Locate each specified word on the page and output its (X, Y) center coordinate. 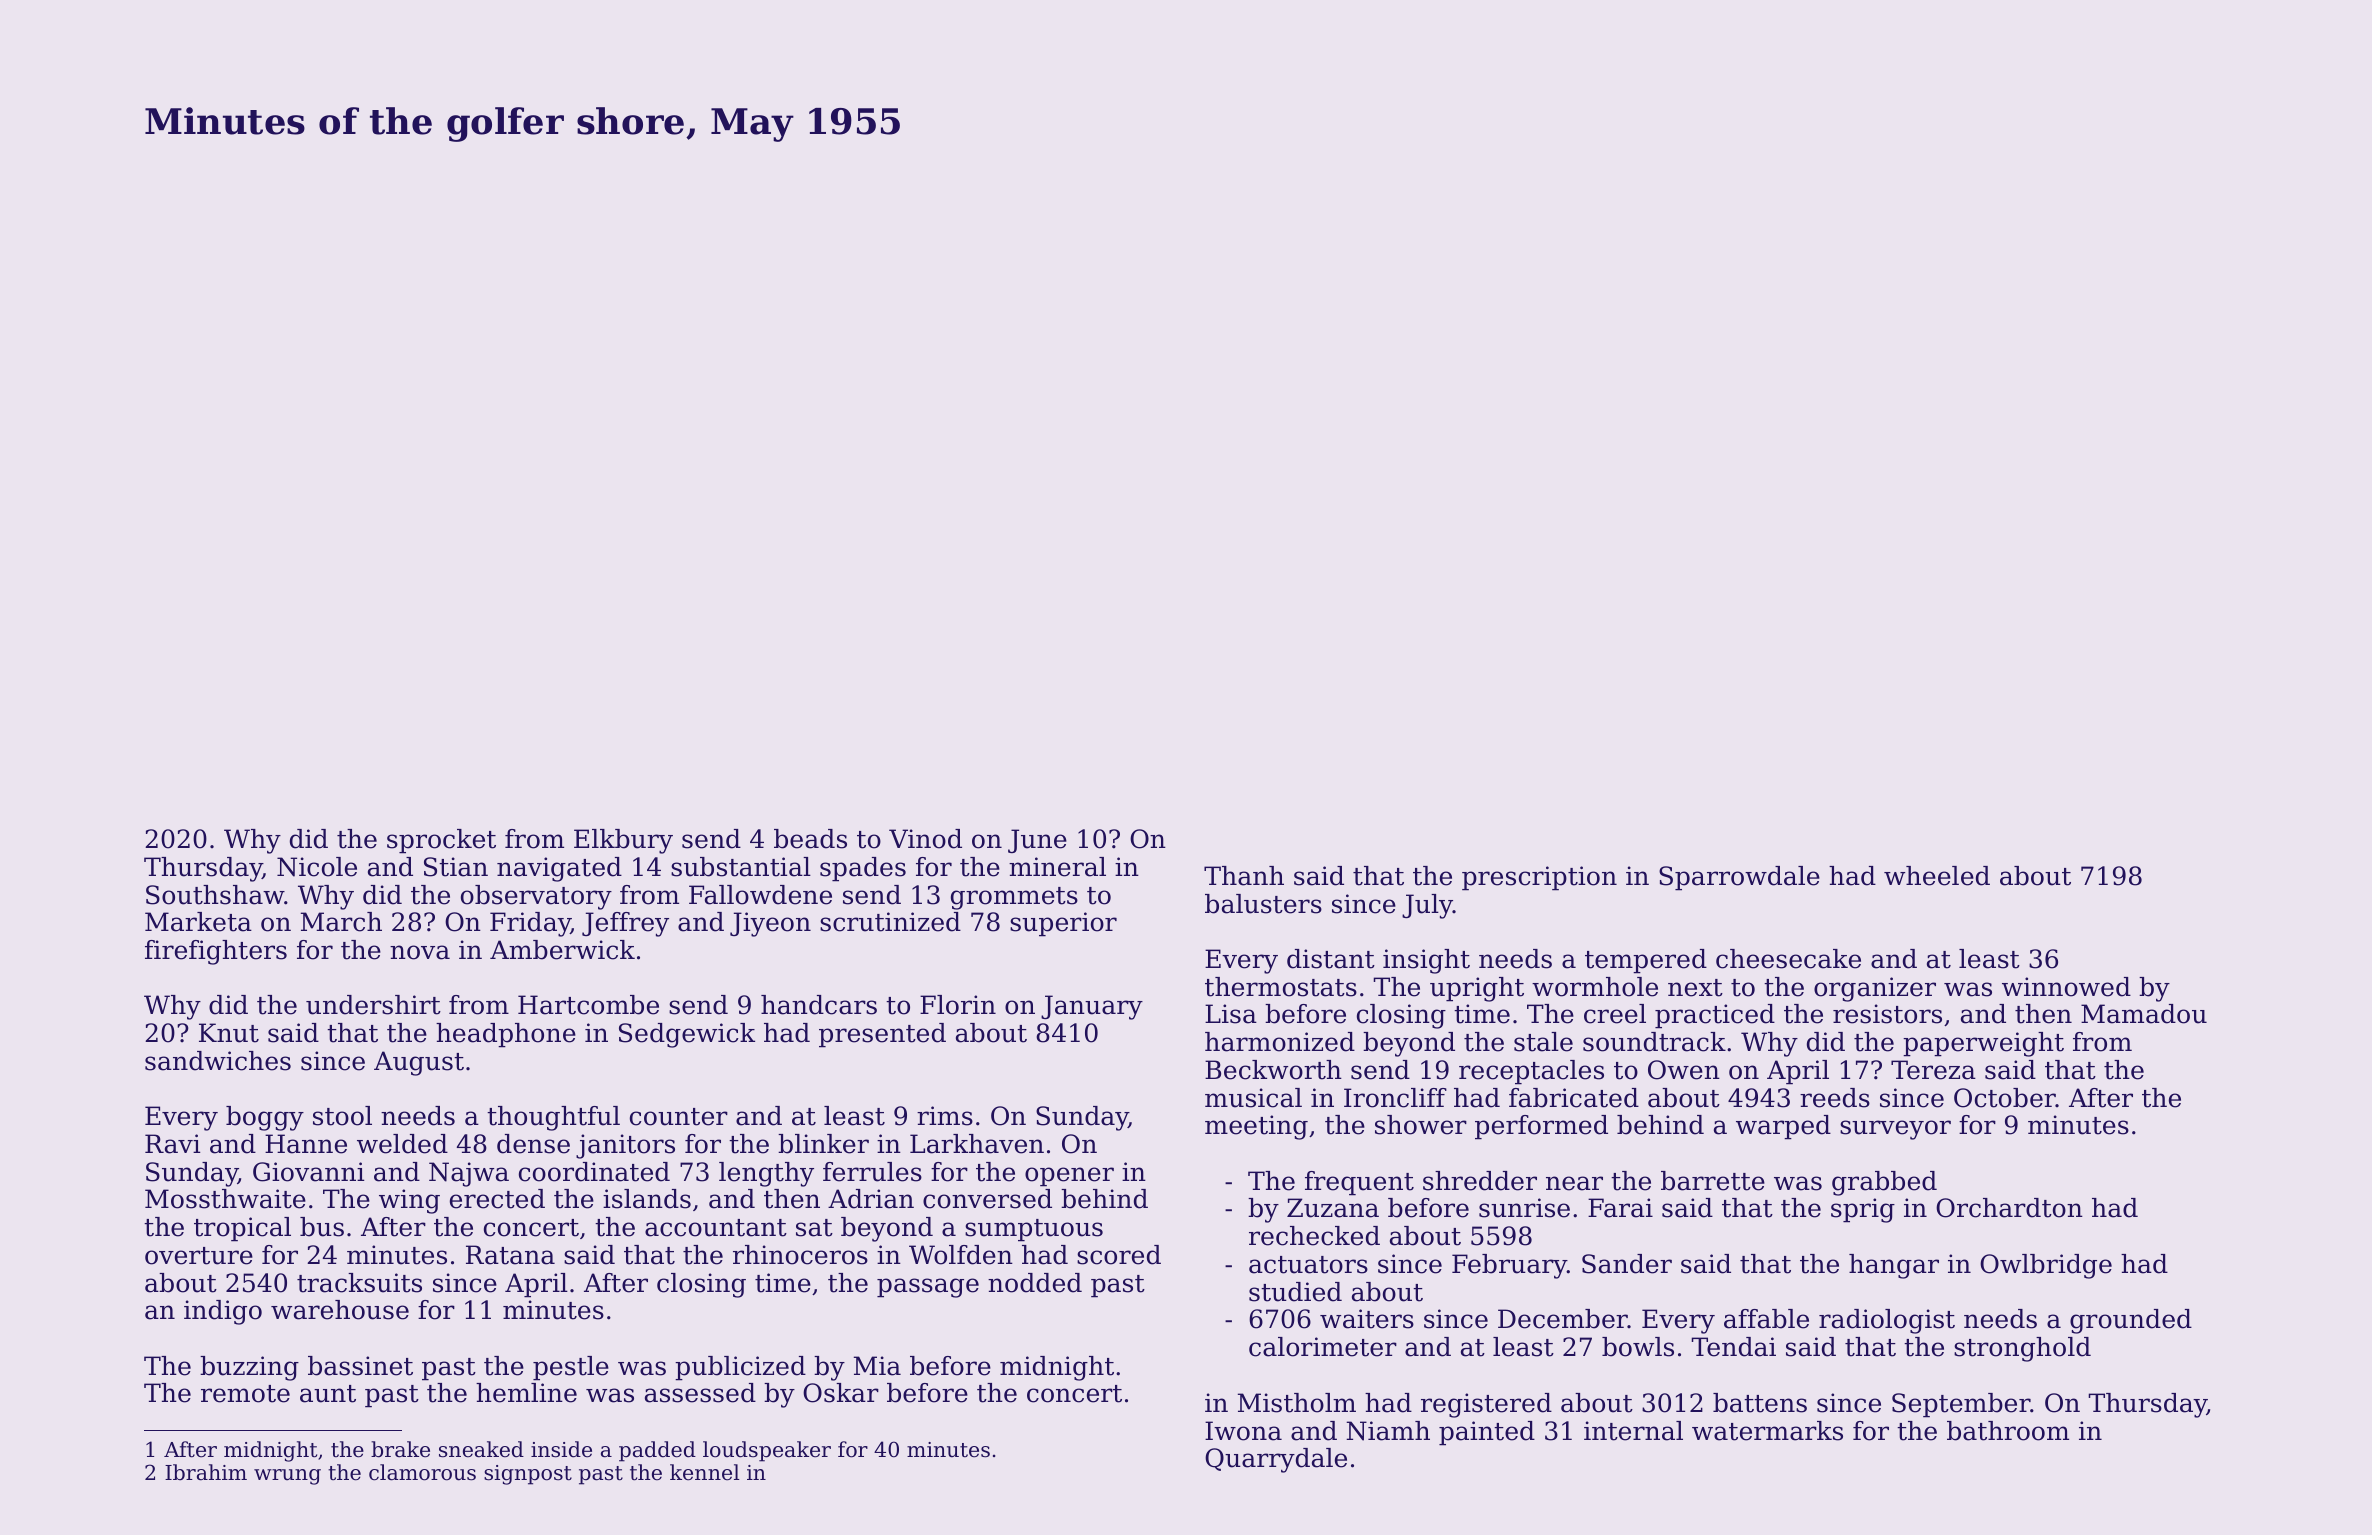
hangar (1894, 1266)
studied (1295, 1292)
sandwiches (218, 1061)
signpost (528, 1475)
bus (322, 1227)
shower (1421, 1125)
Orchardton (2009, 1208)
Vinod (925, 839)
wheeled (1937, 876)
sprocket (441, 841)
